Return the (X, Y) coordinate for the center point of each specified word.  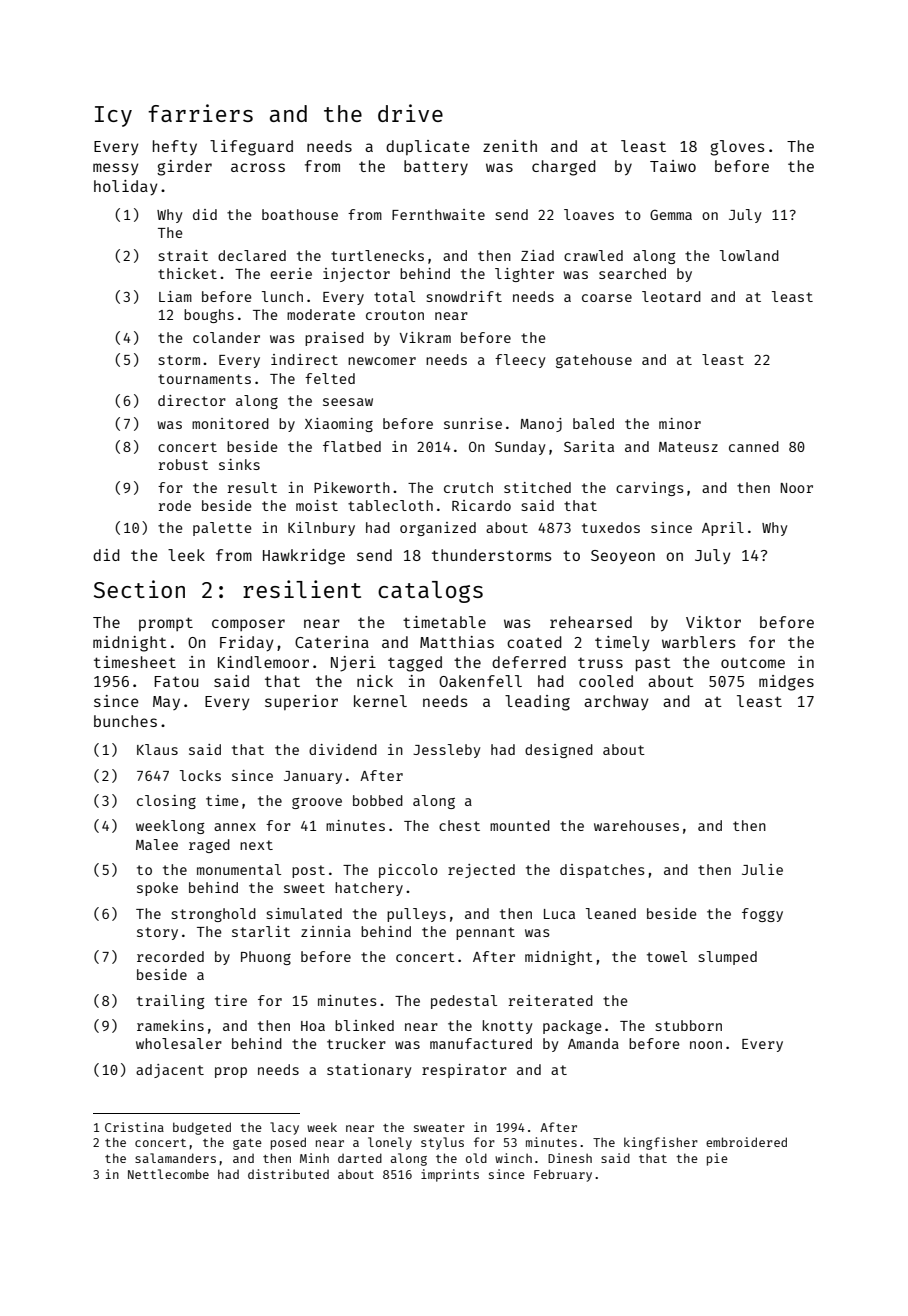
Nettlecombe (168, 1174)
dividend (343, 749)
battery (436, 168)
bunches (125, 721)
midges (786, 683)
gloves (737, 148)
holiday (125, 187)
